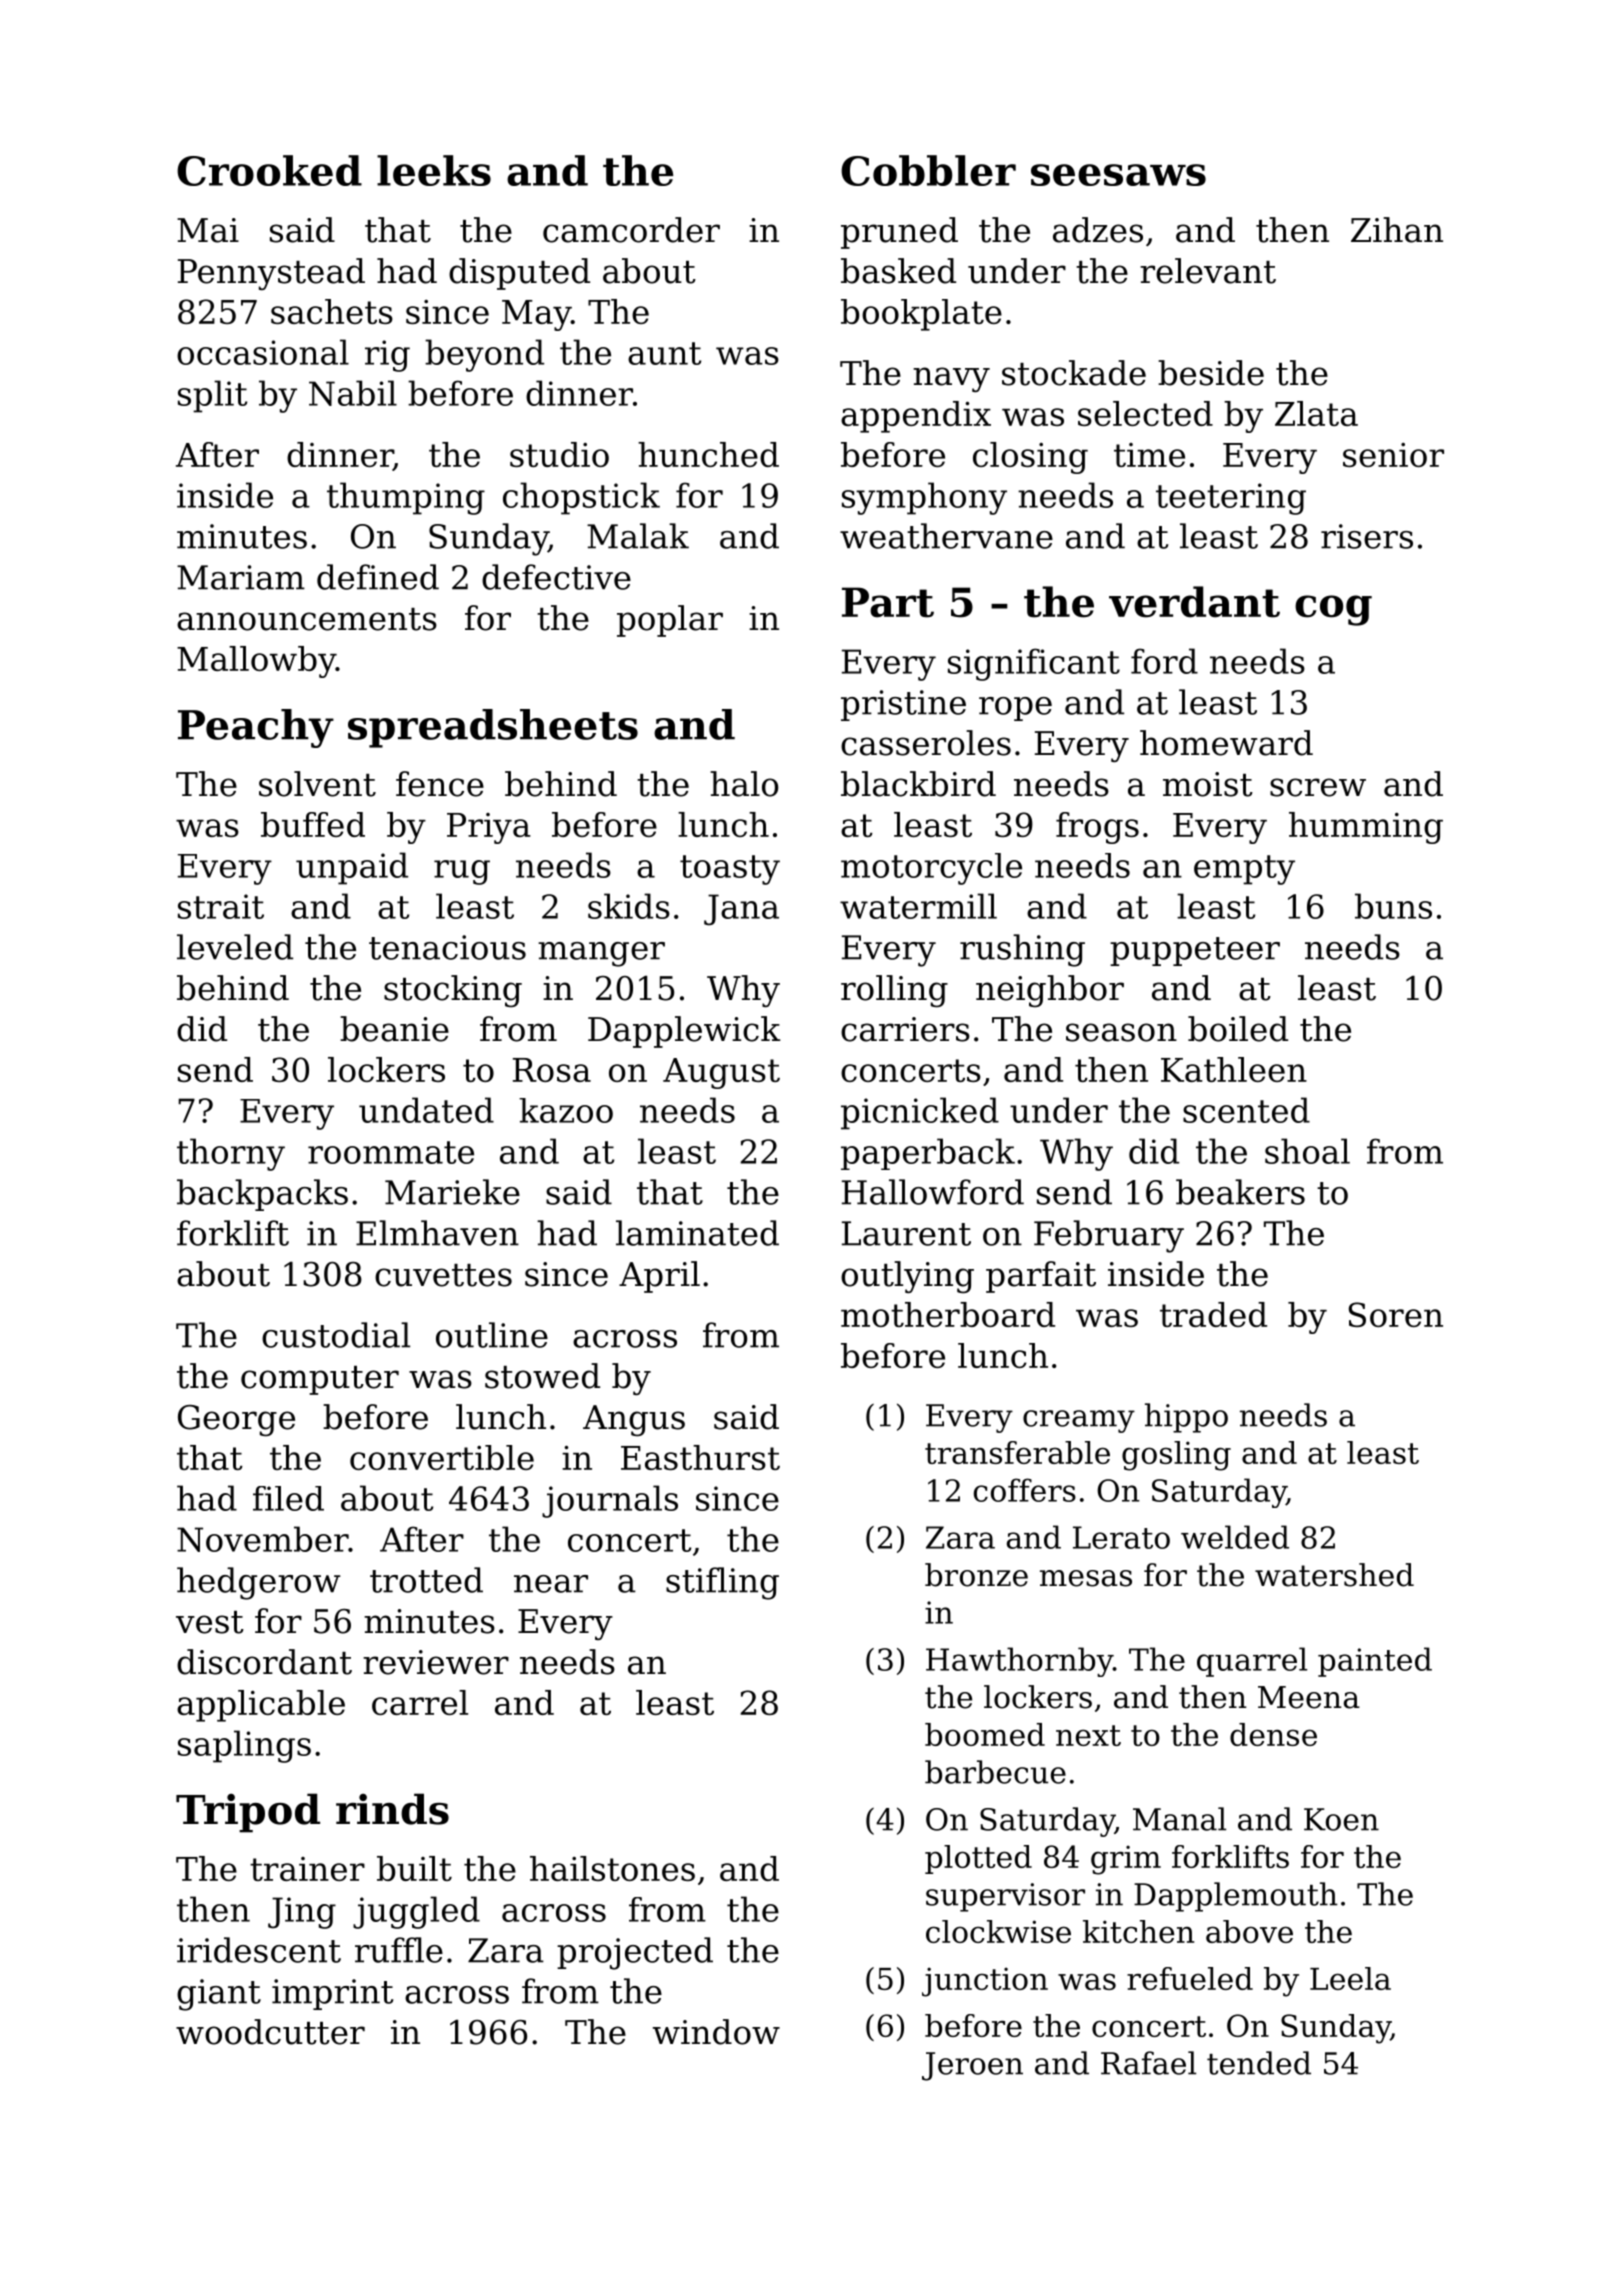  What do you see at coordinates (744, 784) in the document?
I see `halo` at bounding box center [744, 784].
